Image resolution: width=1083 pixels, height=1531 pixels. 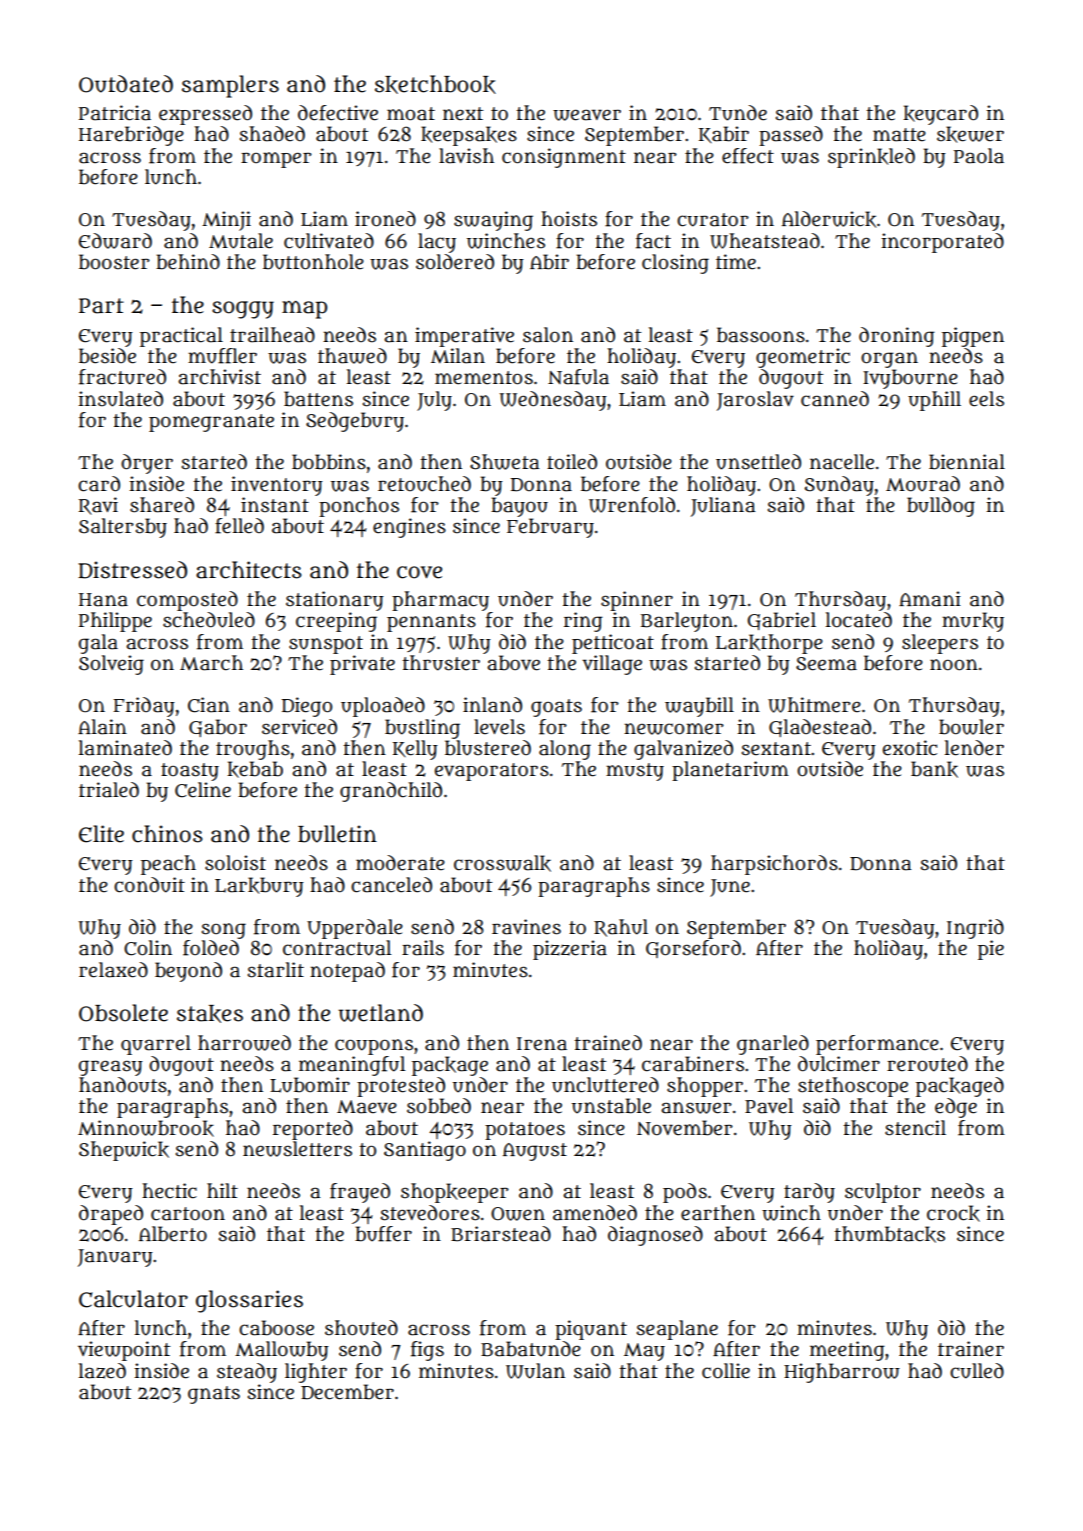 I want to click on Ivybourne, so click(x=910, y=379).
